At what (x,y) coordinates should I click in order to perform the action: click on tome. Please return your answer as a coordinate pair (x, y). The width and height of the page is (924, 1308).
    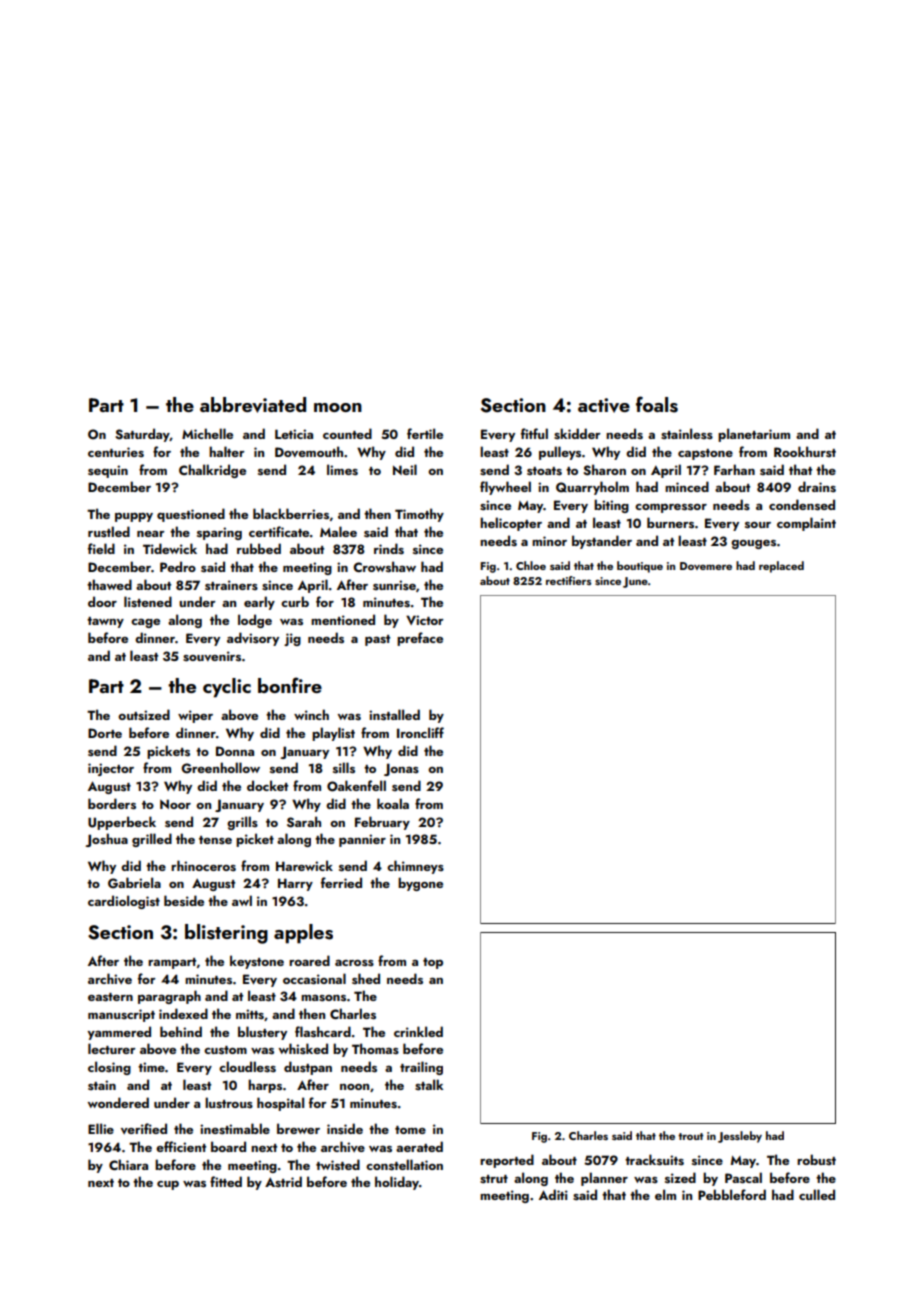
    Looking at the image, I should click on (410, 1130).
